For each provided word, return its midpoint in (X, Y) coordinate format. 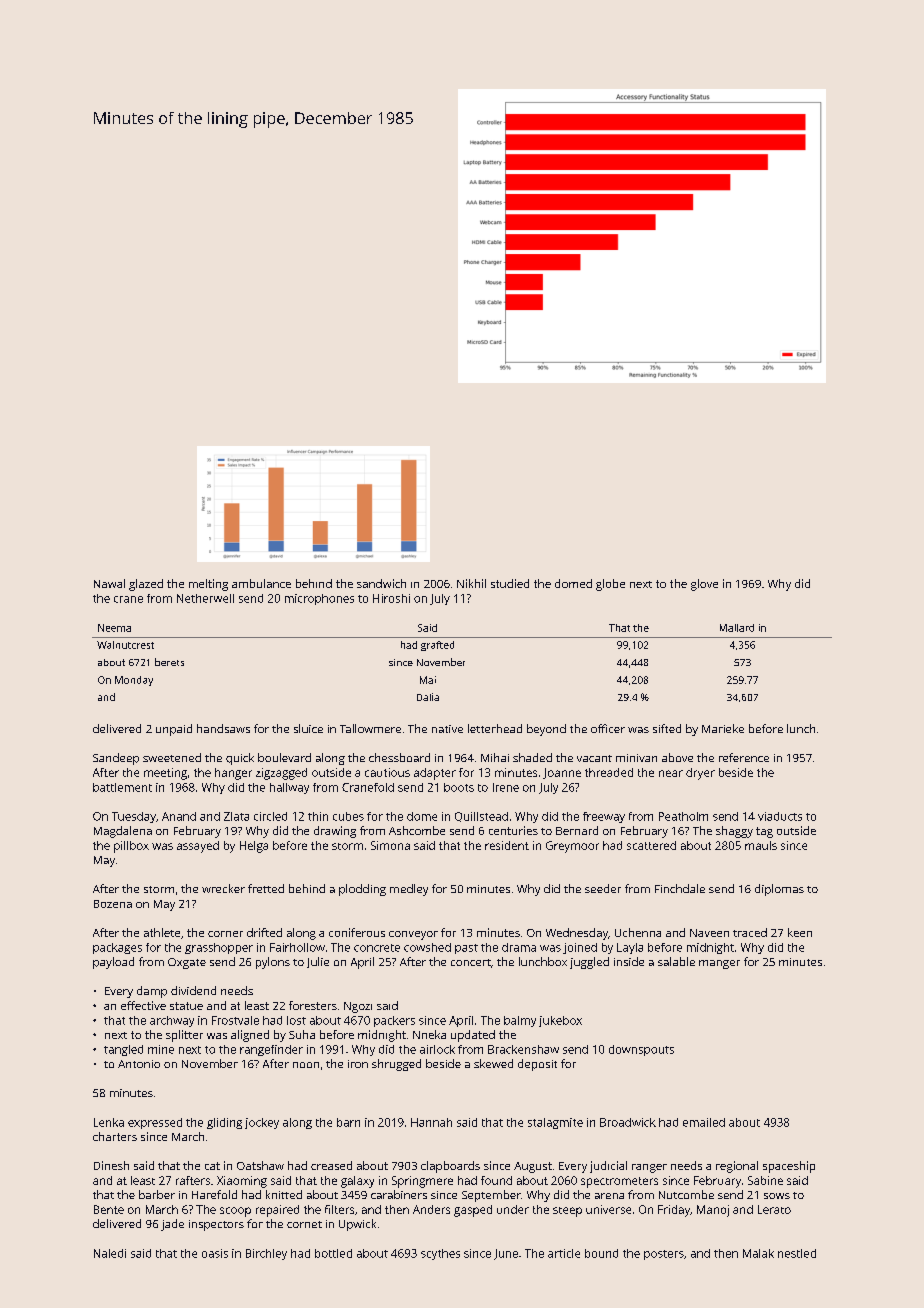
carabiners (399, 1194)
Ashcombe (417, 830)
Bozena (113, 904)
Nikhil (471, 583)
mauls (761, 845)
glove (704, 585)
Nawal (109, 583)
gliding (224, 1123)
